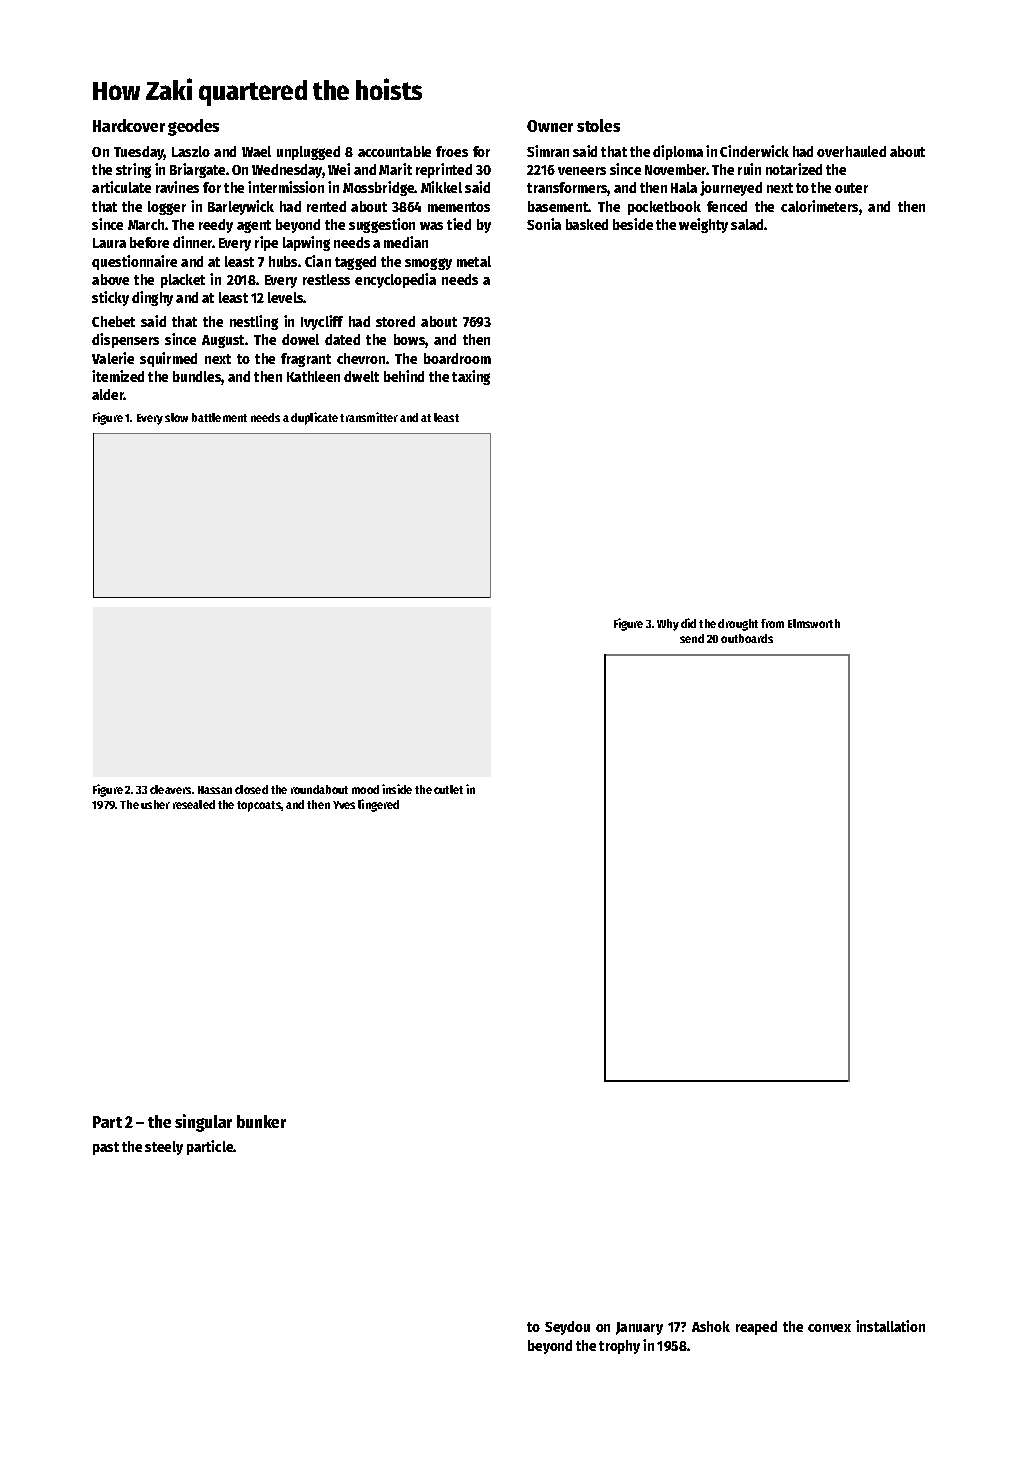 Image resolution: width=1019 pixels, height=1477 pixels. What do you see at coordinates (261, 1121) in the screenshot?
I see `bunker` at bounding box center [261, 1121].
